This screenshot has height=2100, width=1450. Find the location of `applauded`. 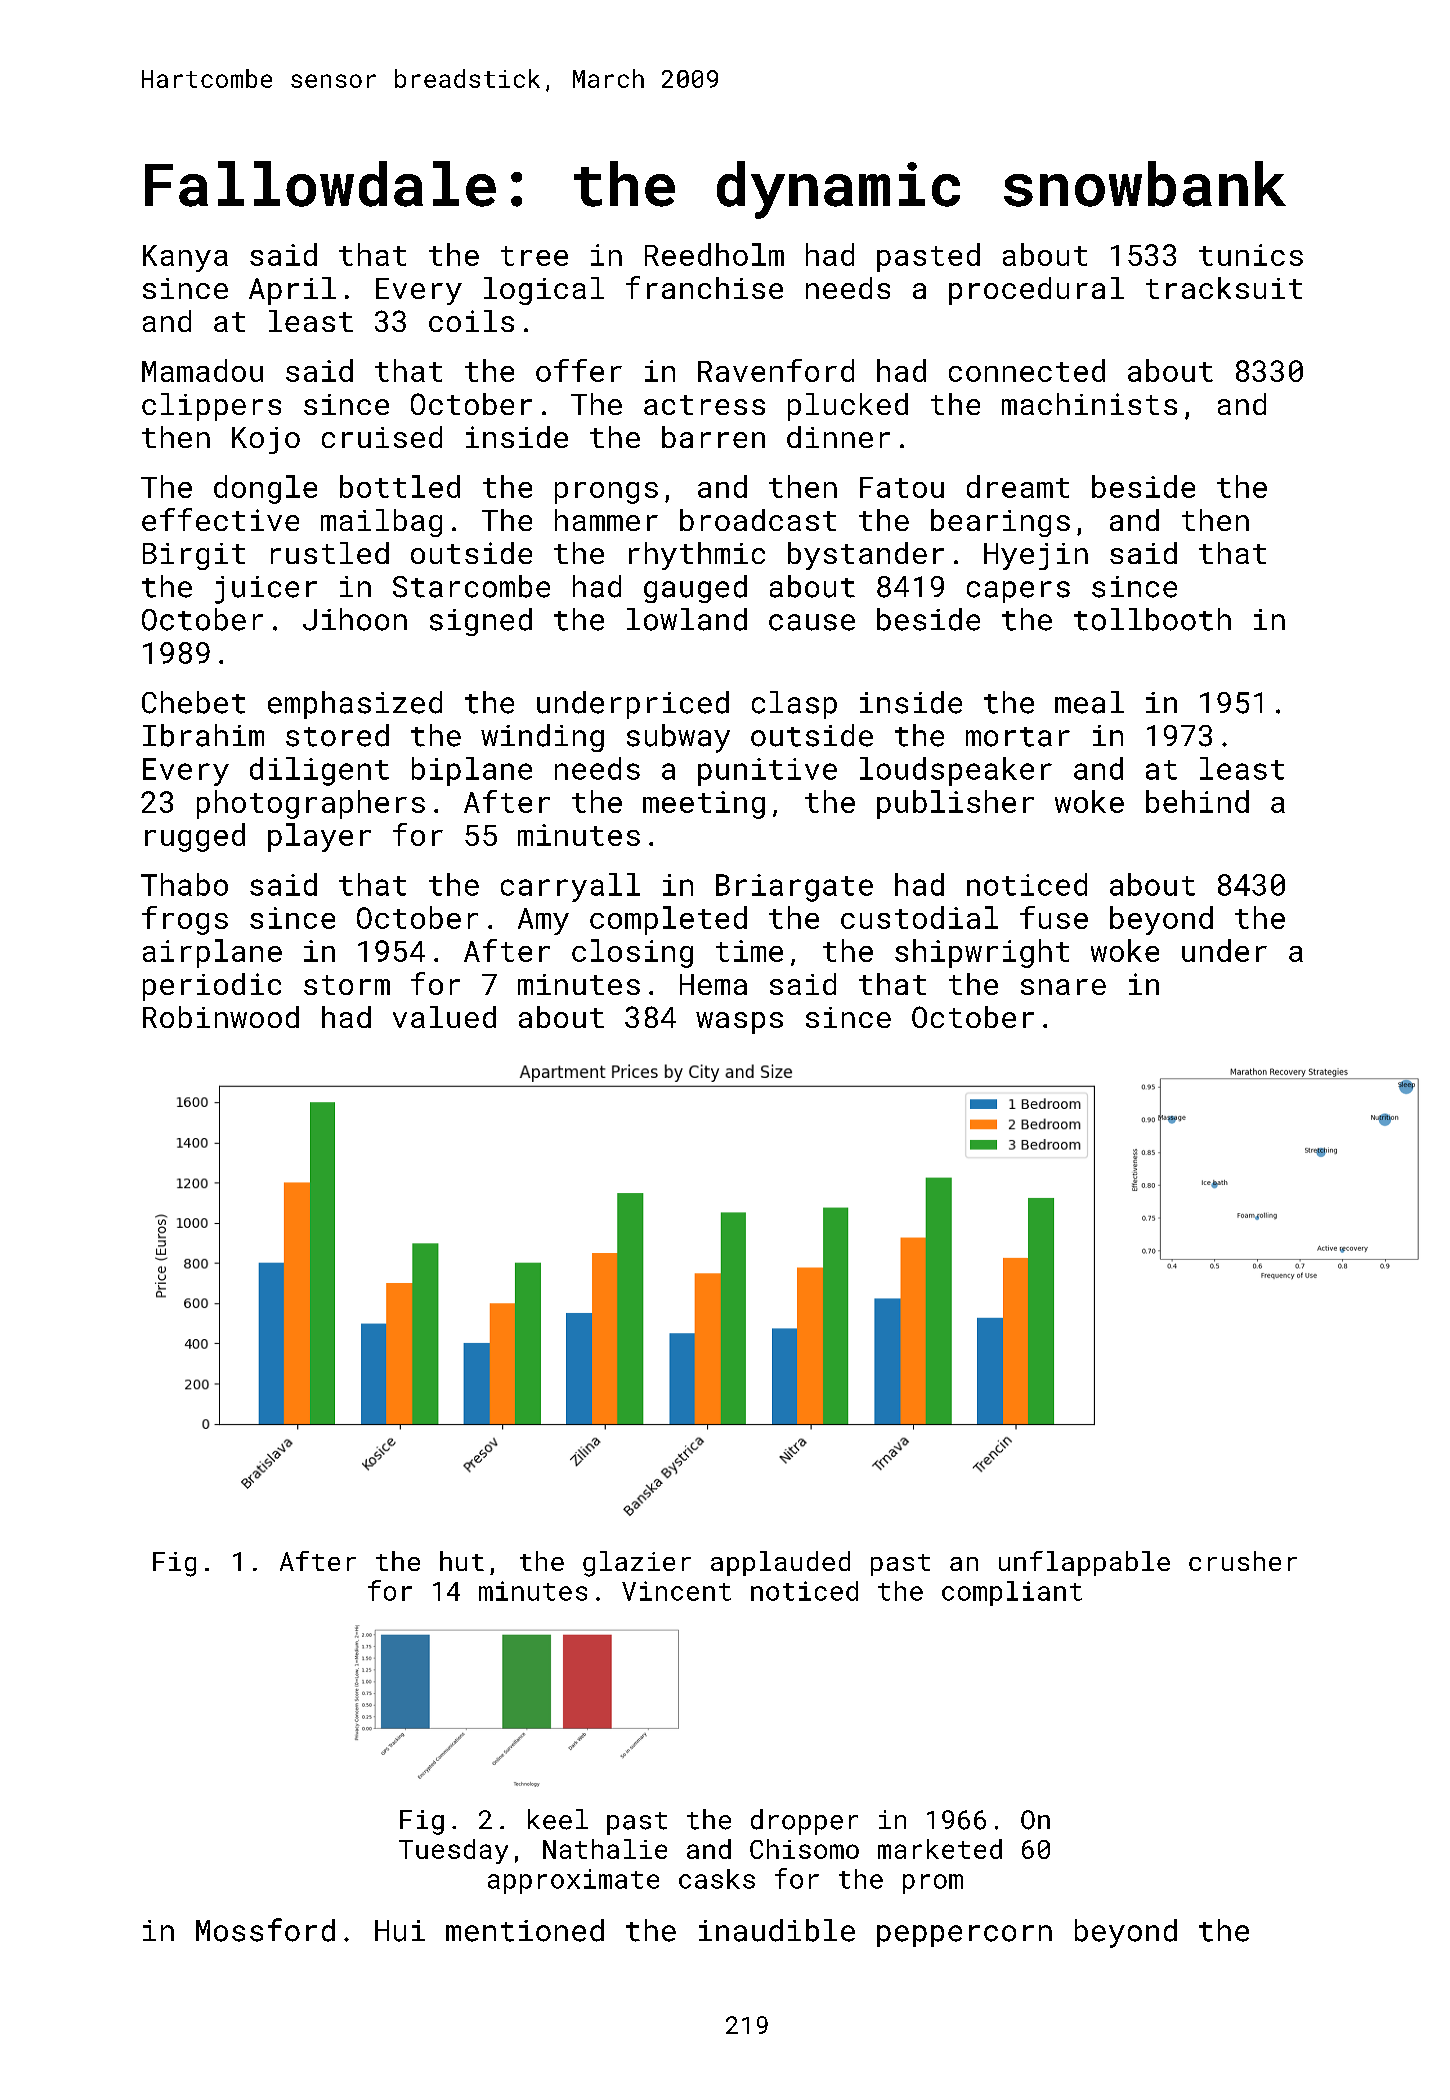

applauded is located at coordinates (780, 1563).
